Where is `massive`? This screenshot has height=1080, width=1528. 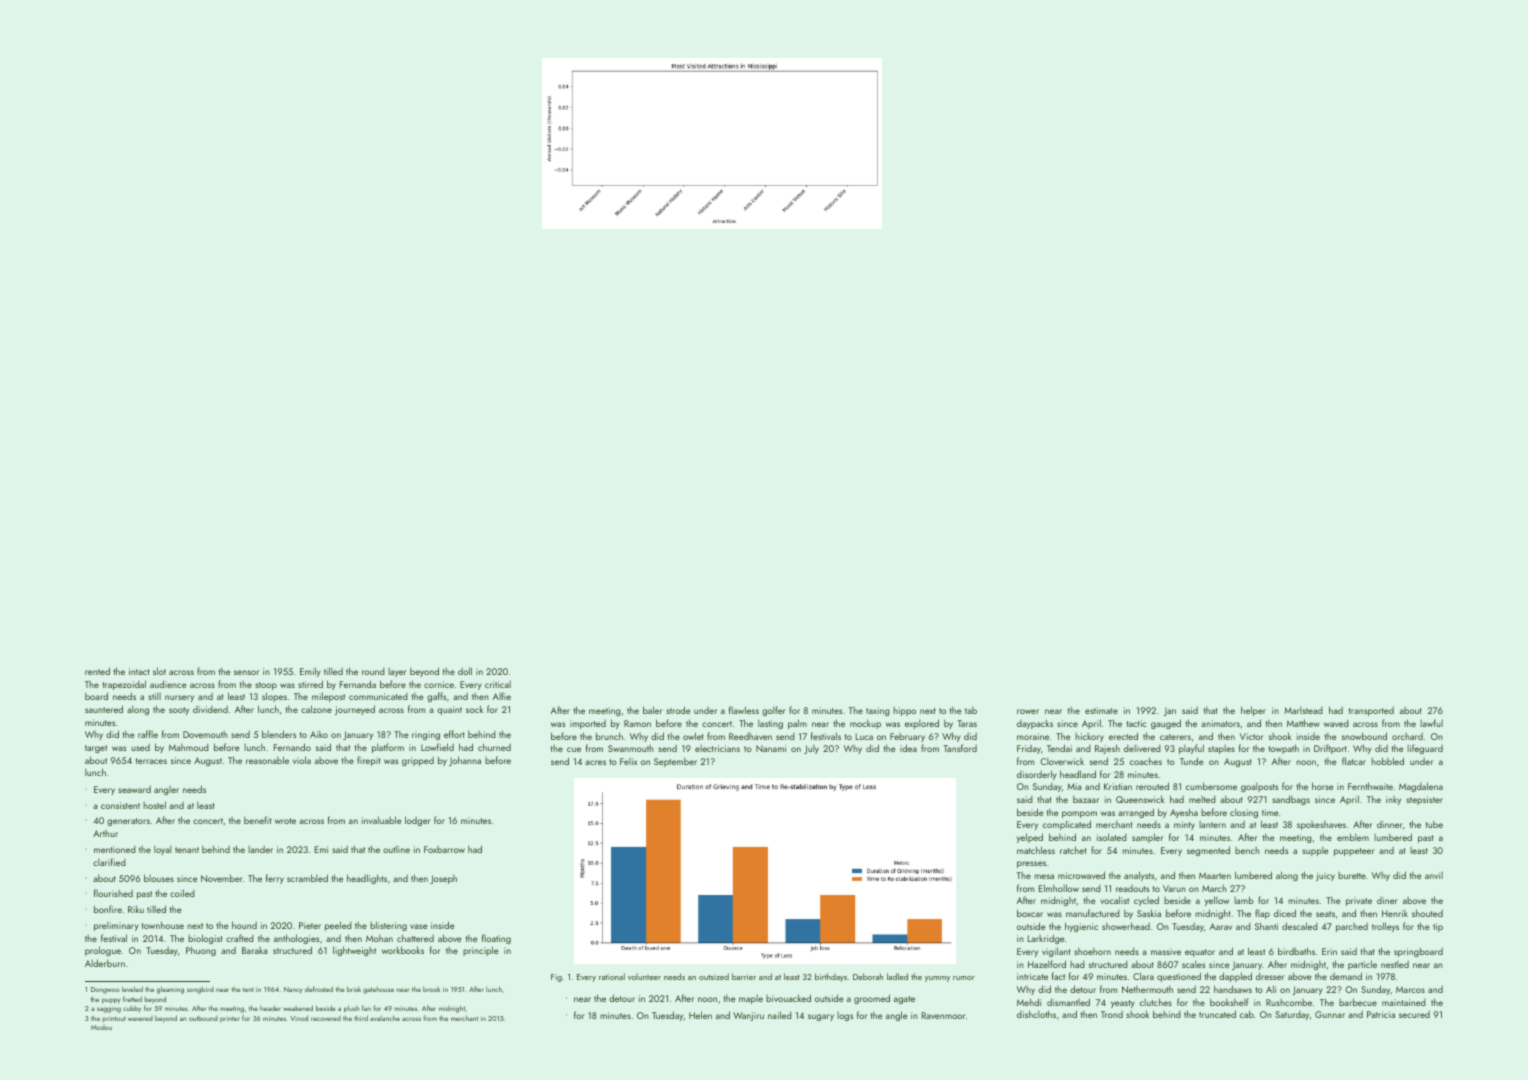 massive is located at coordinates (1166, 951).
